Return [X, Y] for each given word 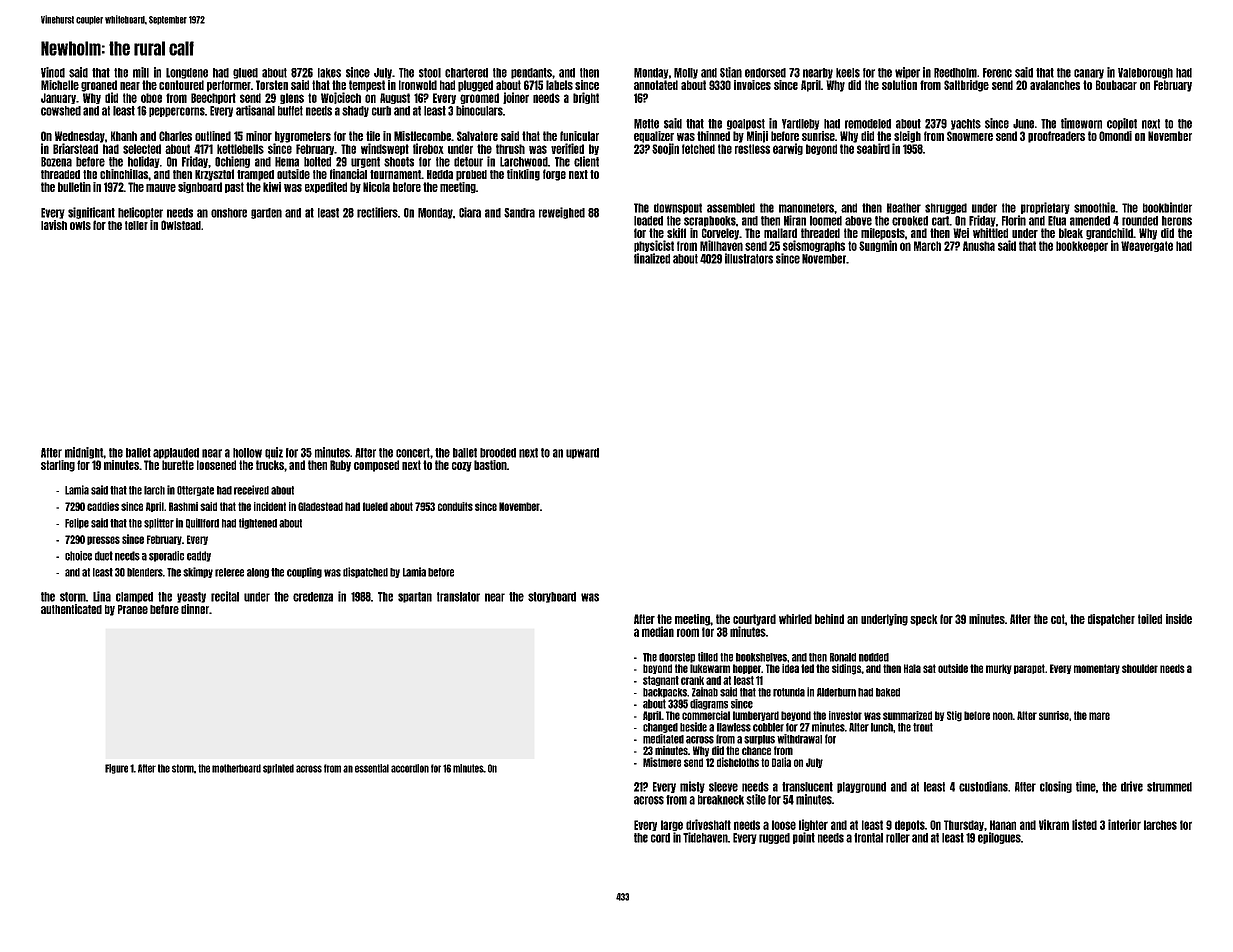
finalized [652, 258]
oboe [151, 98]
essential [372, 768]
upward [582, 453]
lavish [54, 225]
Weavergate [1147, 246]
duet [104, 556]
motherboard [236, 768]
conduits [455, 506]
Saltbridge [966, 86]
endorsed [765, 73]
